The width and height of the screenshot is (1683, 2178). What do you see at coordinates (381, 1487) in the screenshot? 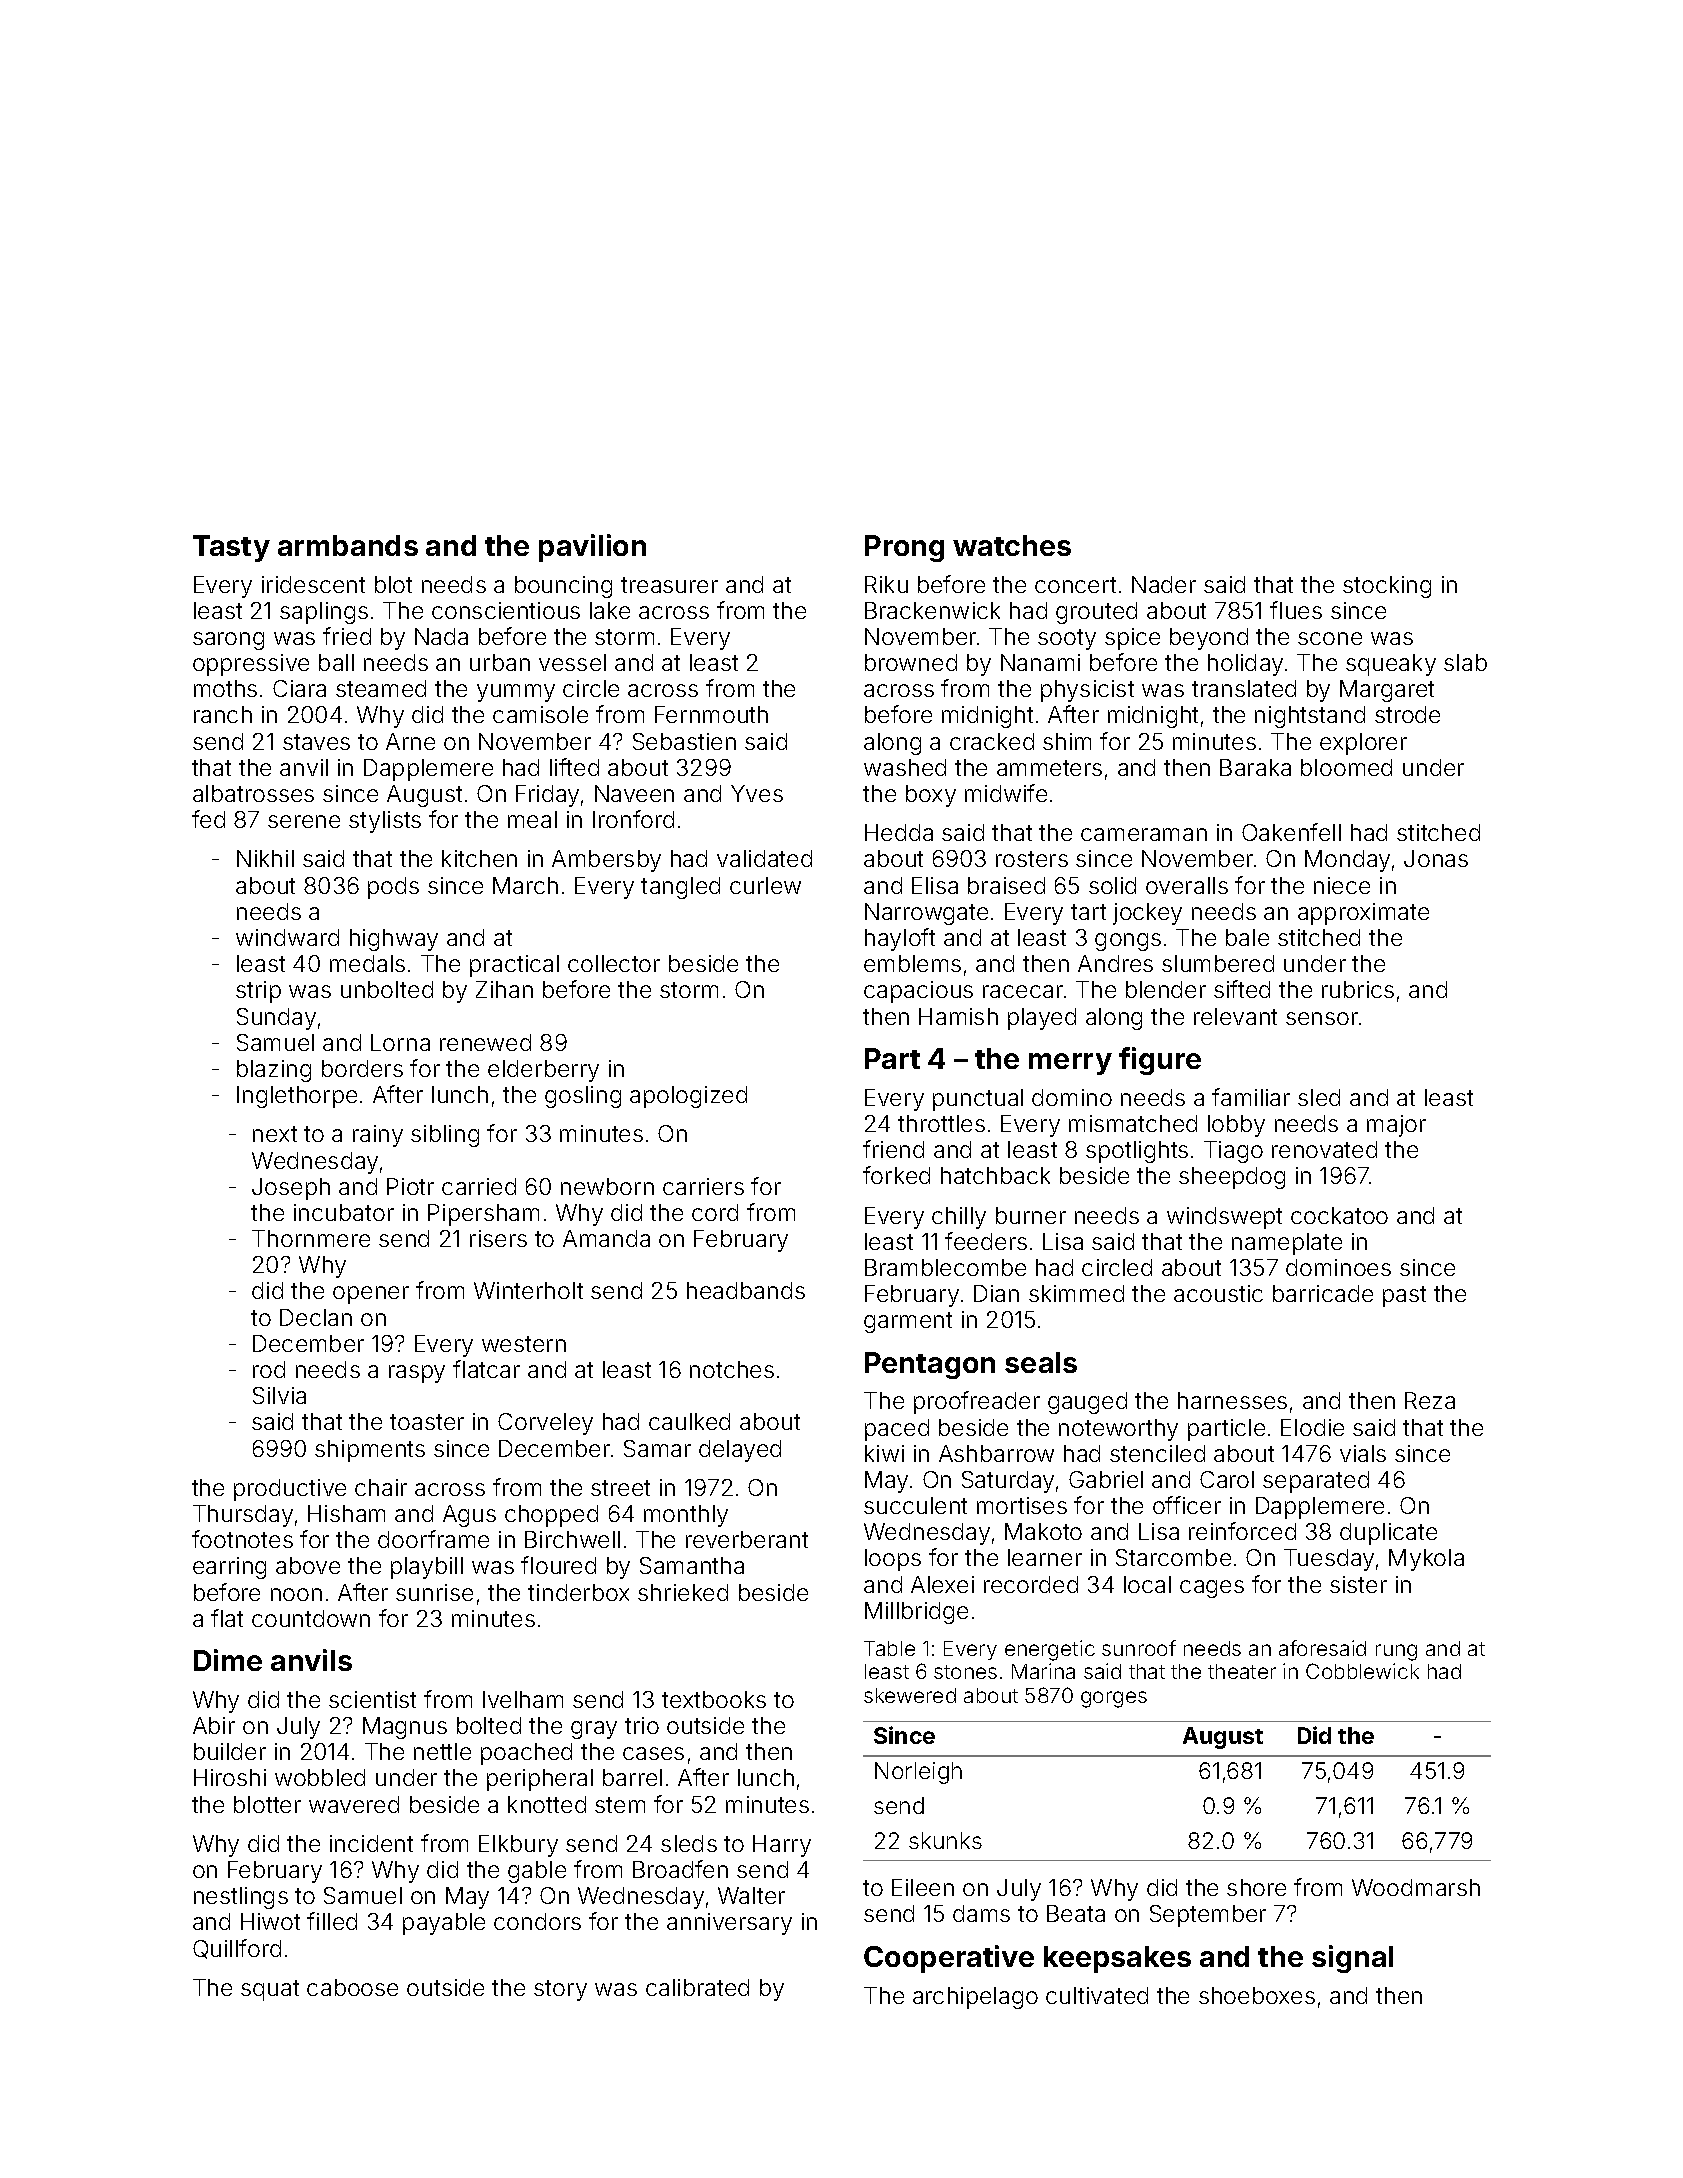
I see `chair` at bounding box center [381, 1487].
